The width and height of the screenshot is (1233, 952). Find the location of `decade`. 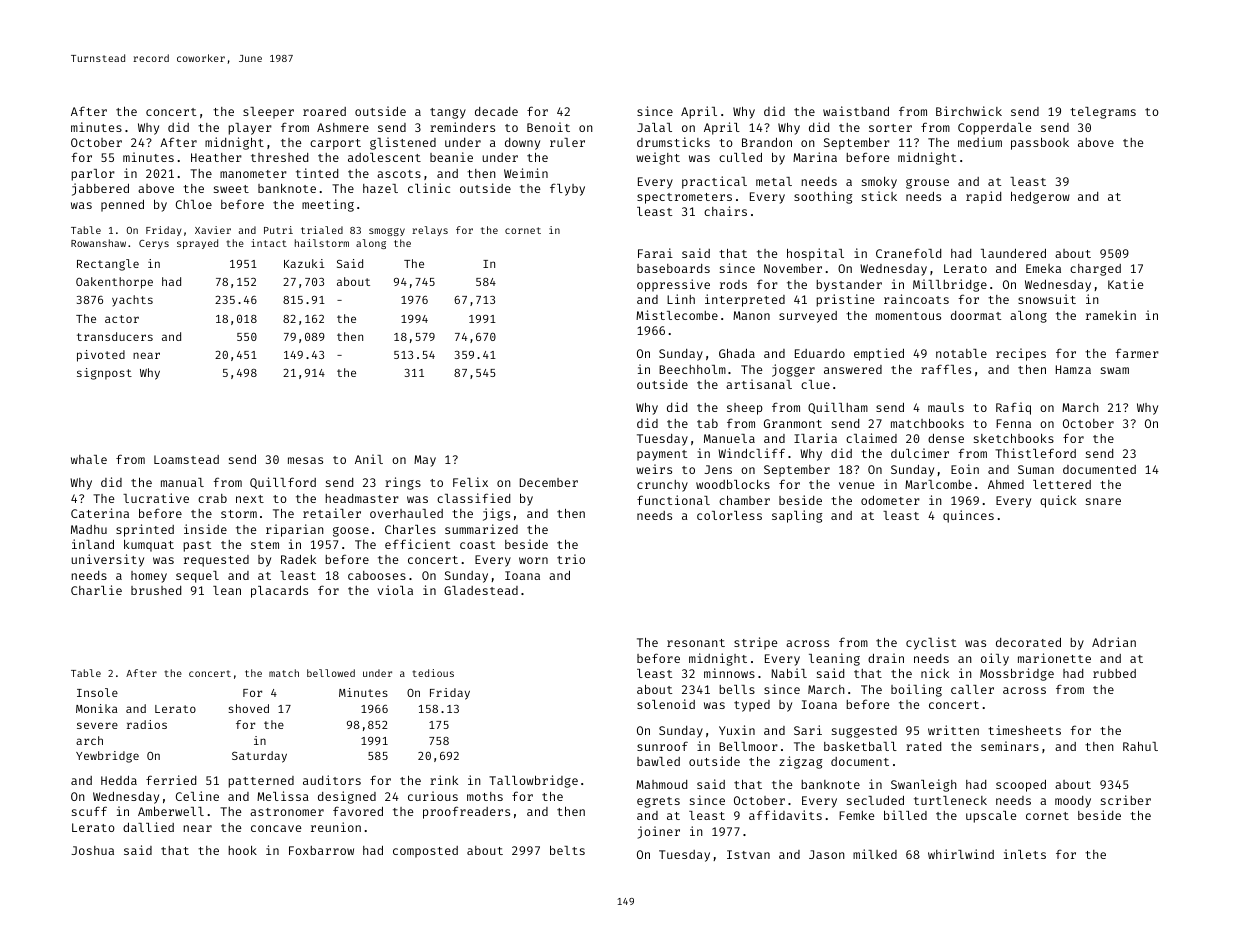

decade is located at coordinates (496, 111).
